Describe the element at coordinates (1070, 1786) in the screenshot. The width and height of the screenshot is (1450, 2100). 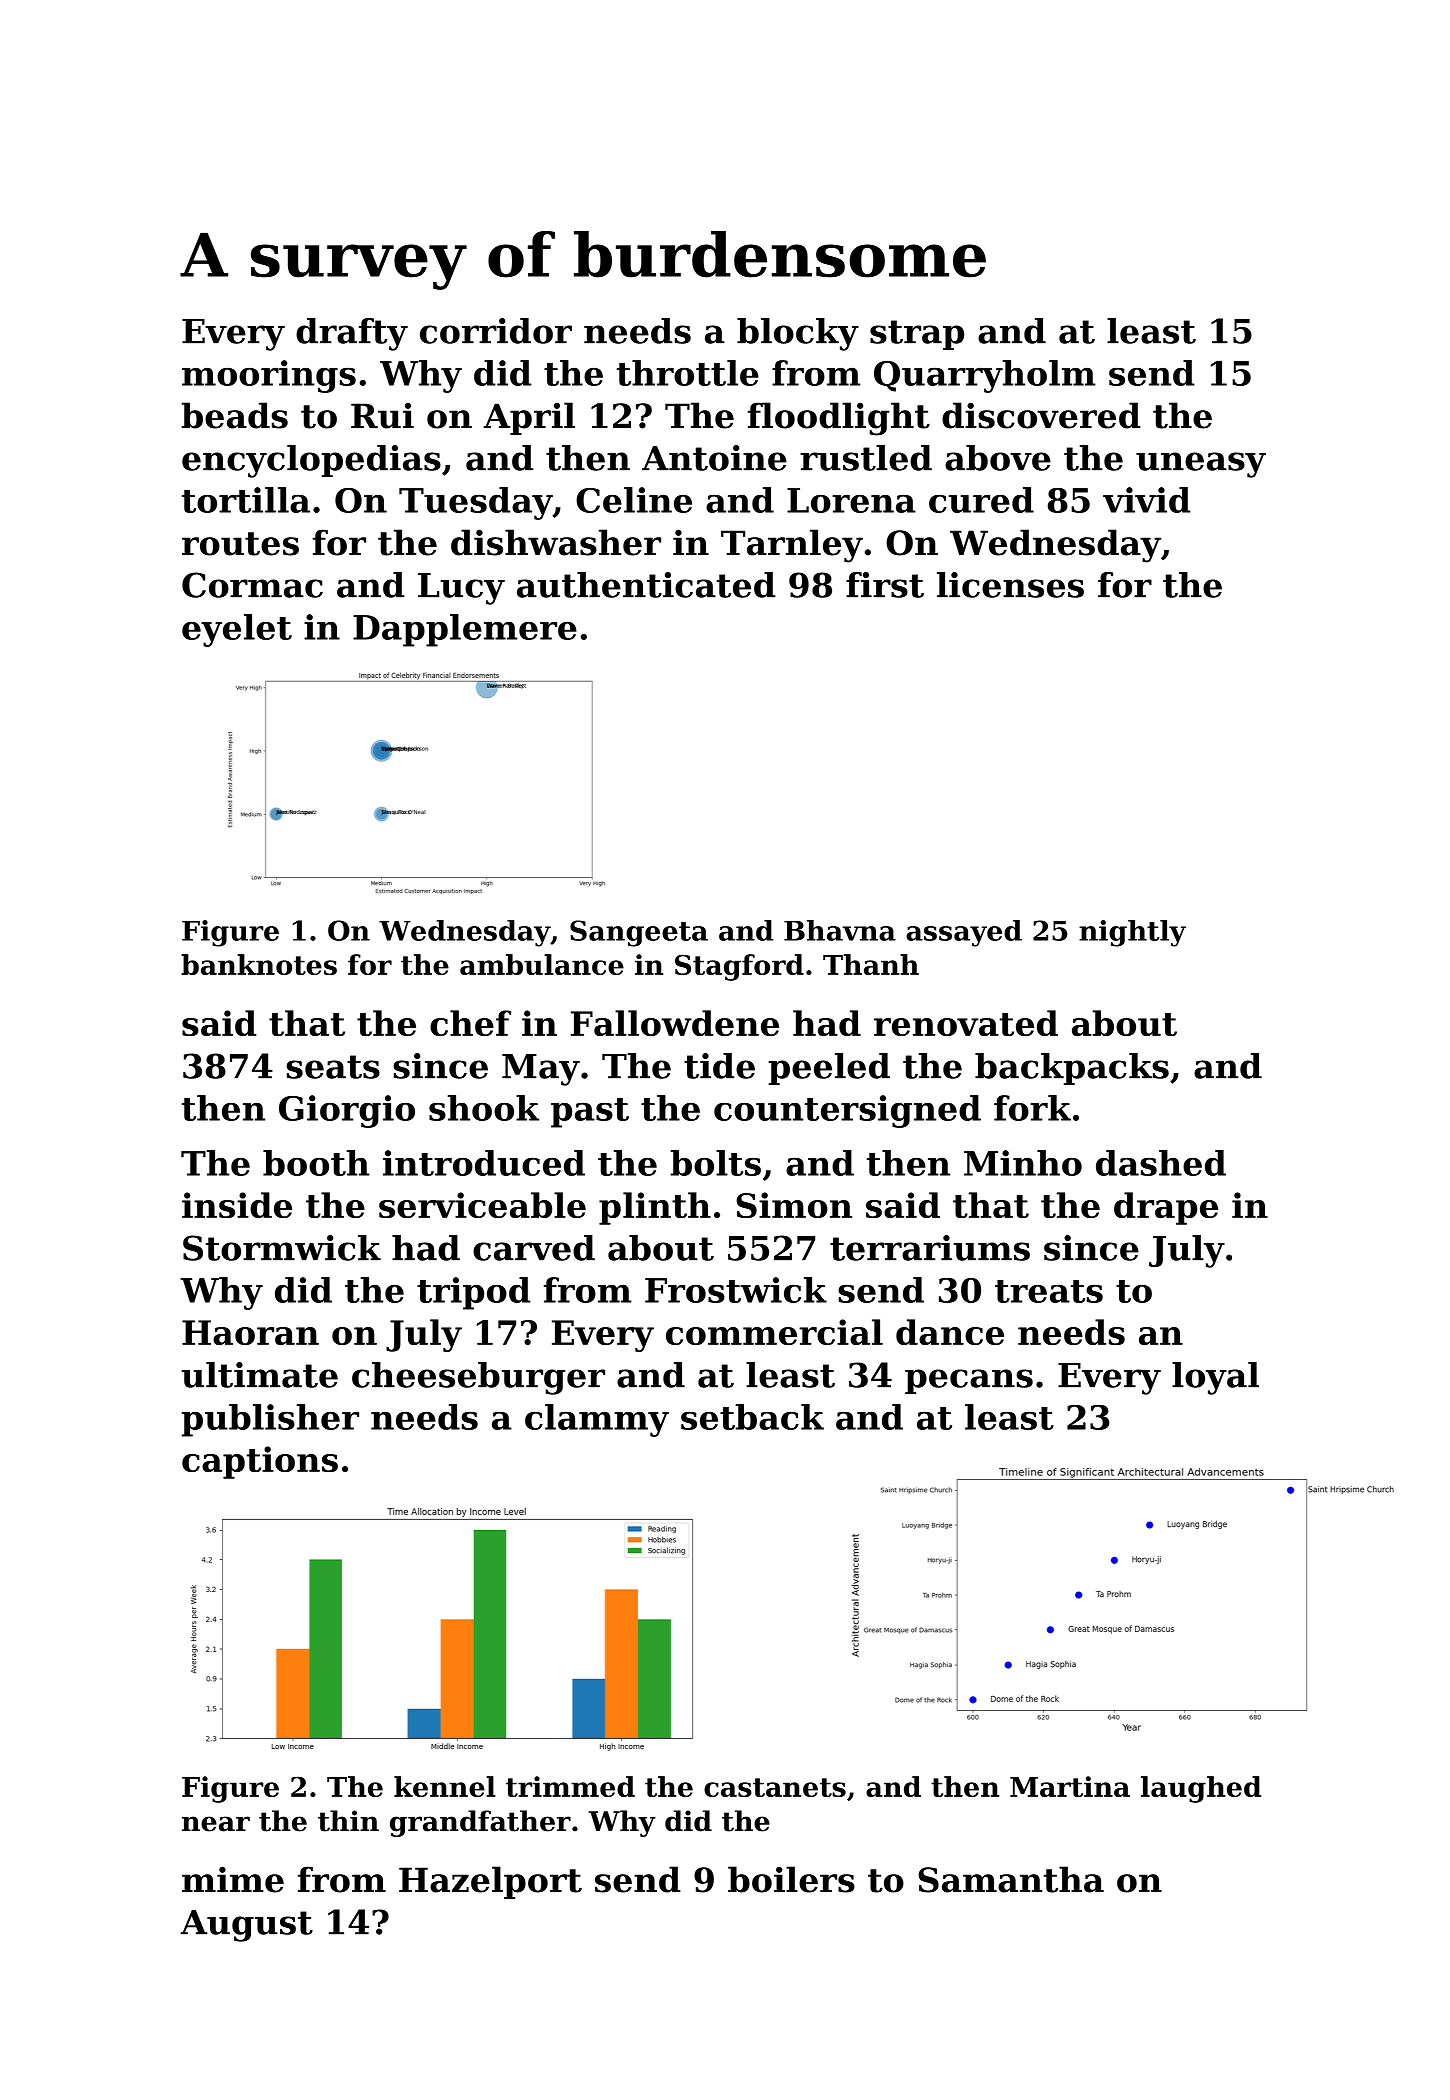
I see `Martina` at that location.
